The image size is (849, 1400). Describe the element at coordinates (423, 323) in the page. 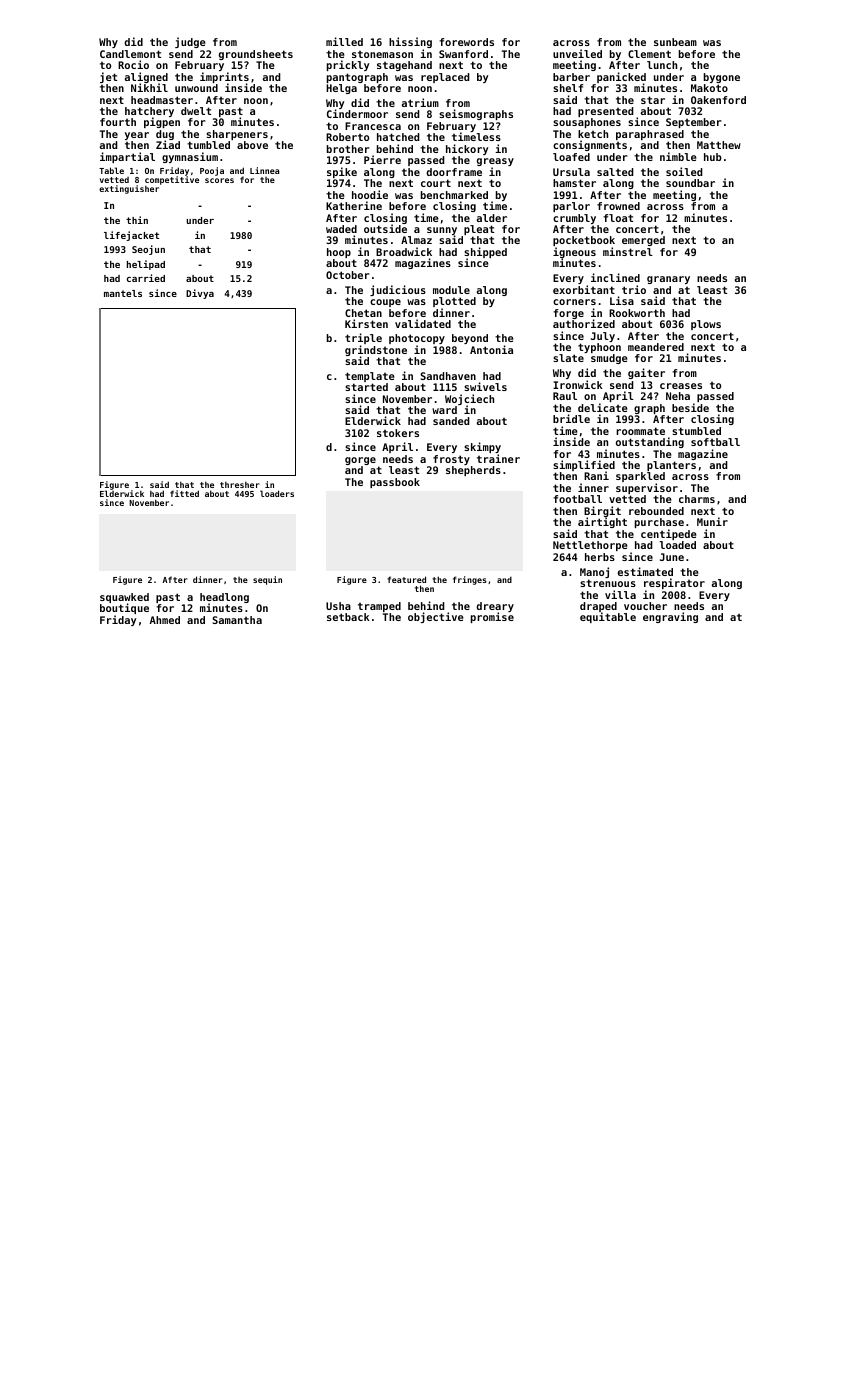

I see `validated` at that location.
